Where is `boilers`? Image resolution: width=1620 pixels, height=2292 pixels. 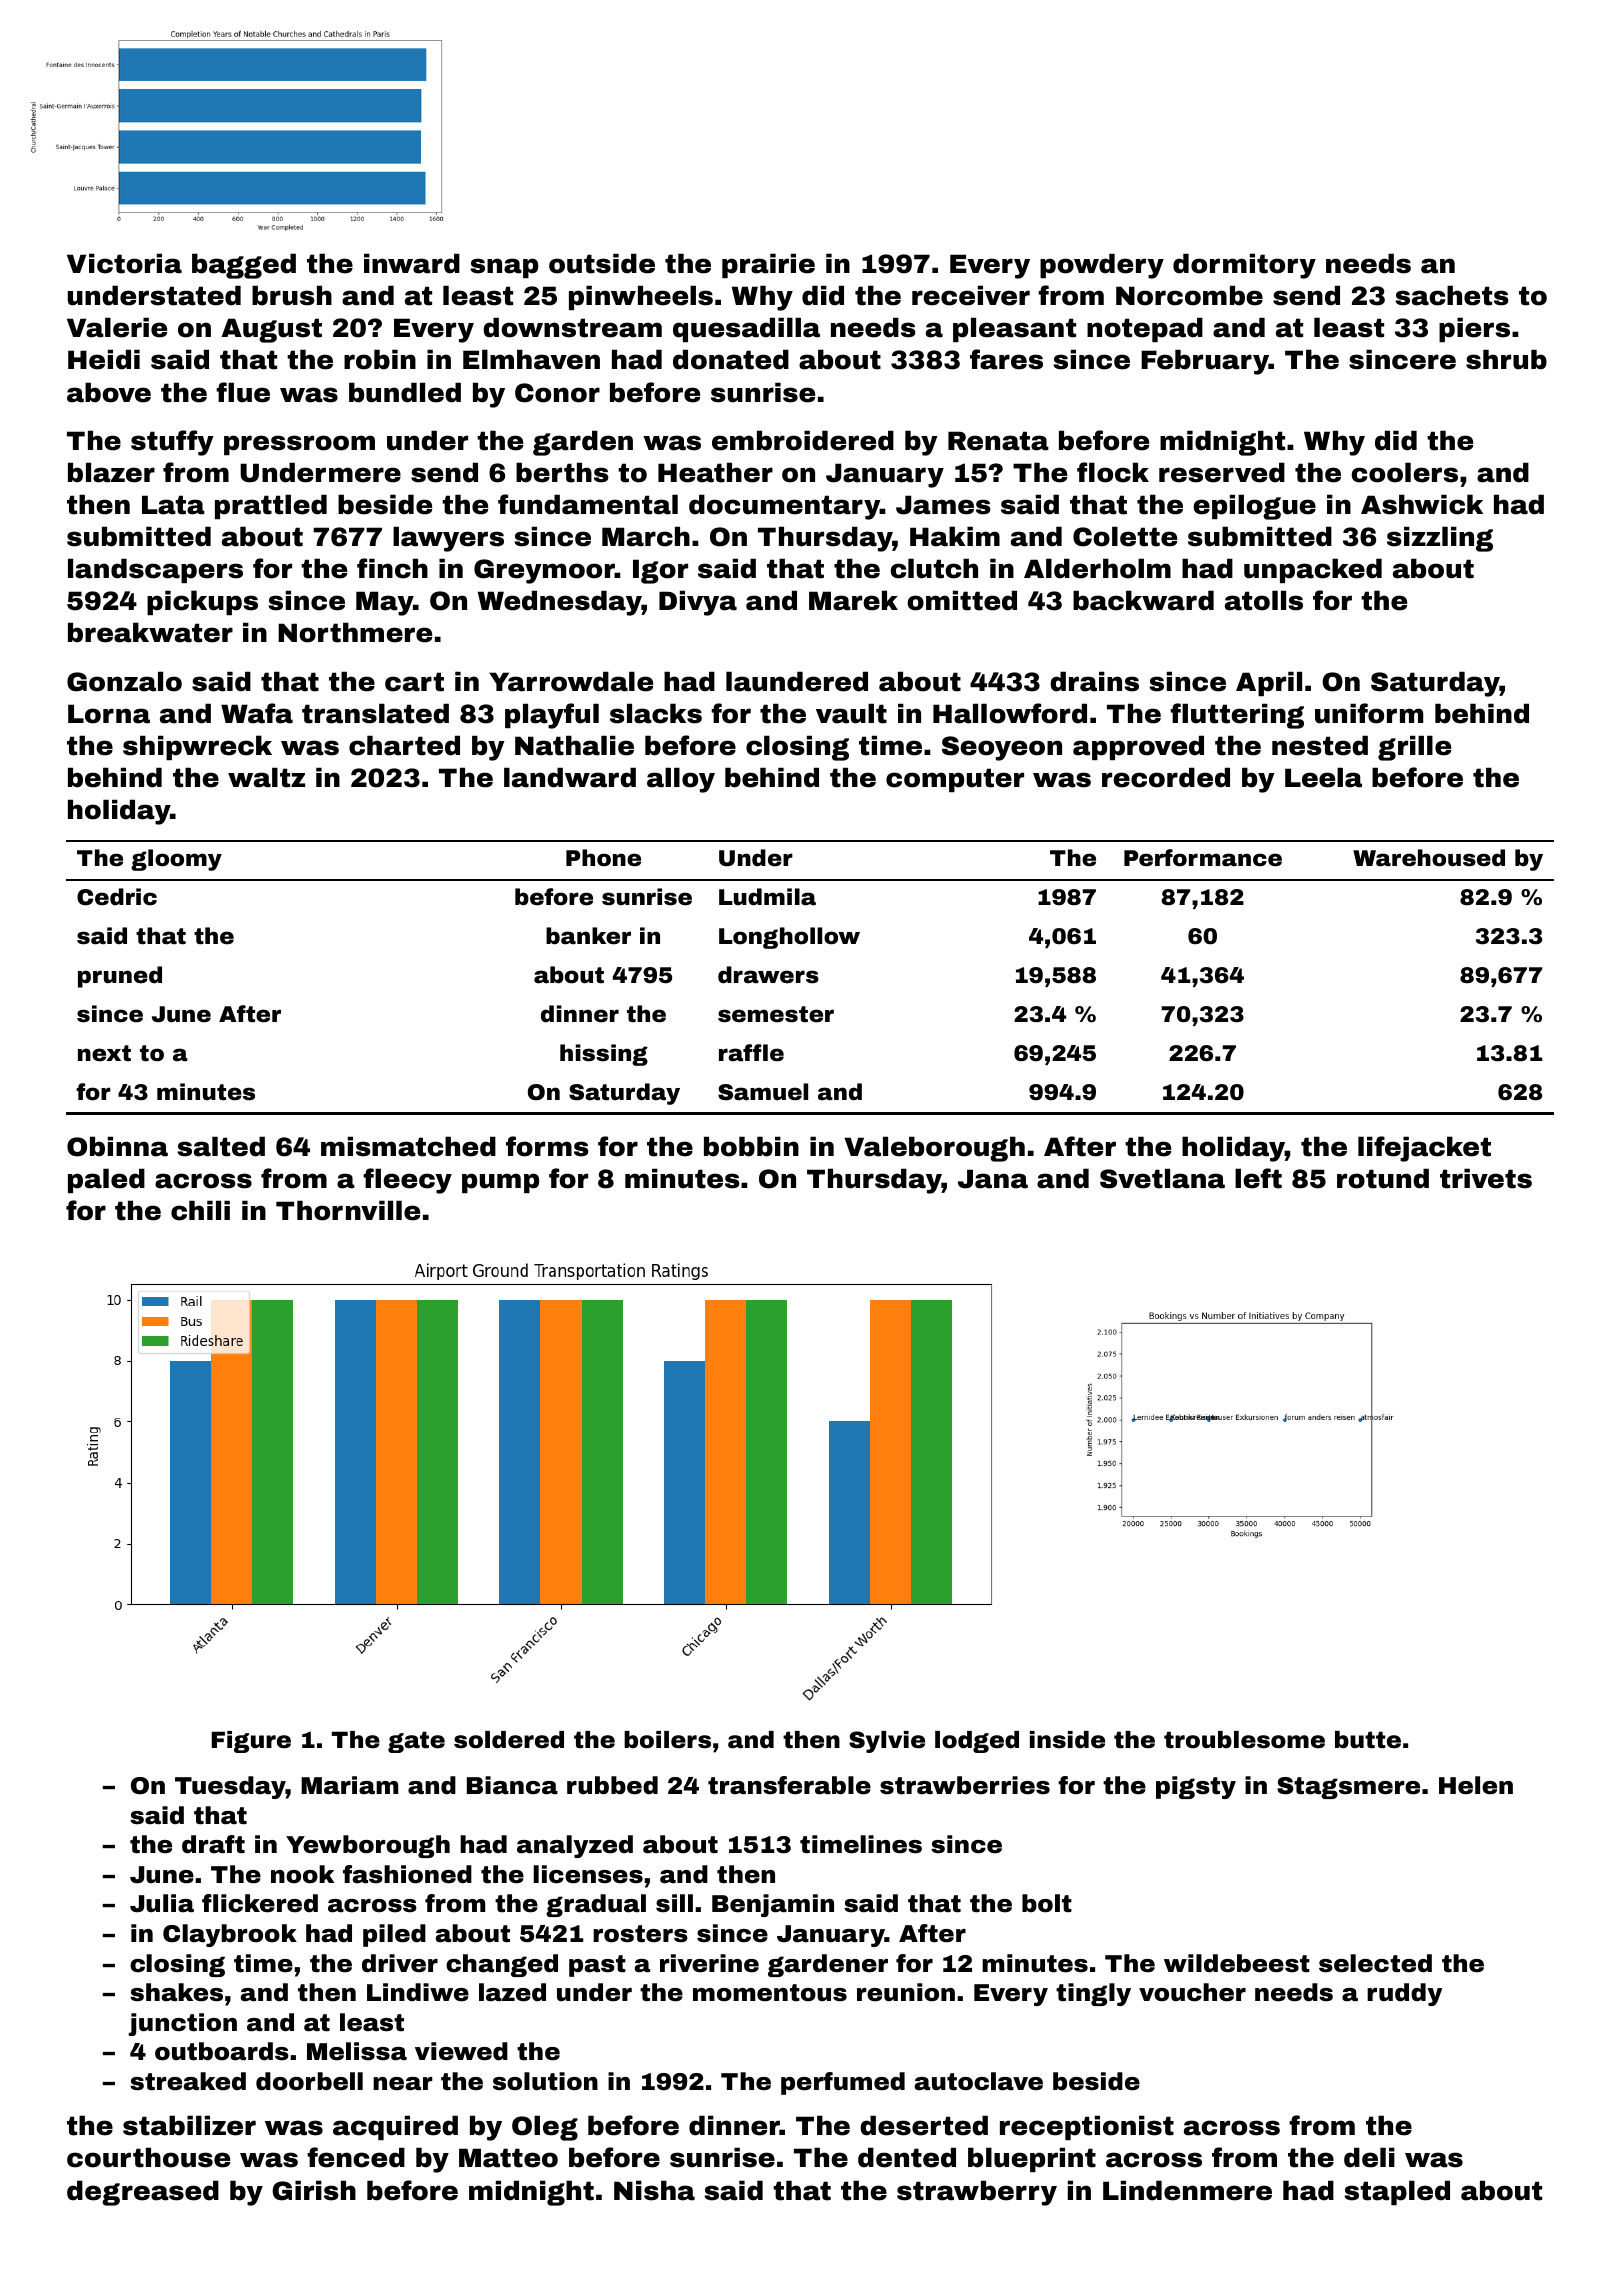
boilers is located at coordinates (667, 1740).
